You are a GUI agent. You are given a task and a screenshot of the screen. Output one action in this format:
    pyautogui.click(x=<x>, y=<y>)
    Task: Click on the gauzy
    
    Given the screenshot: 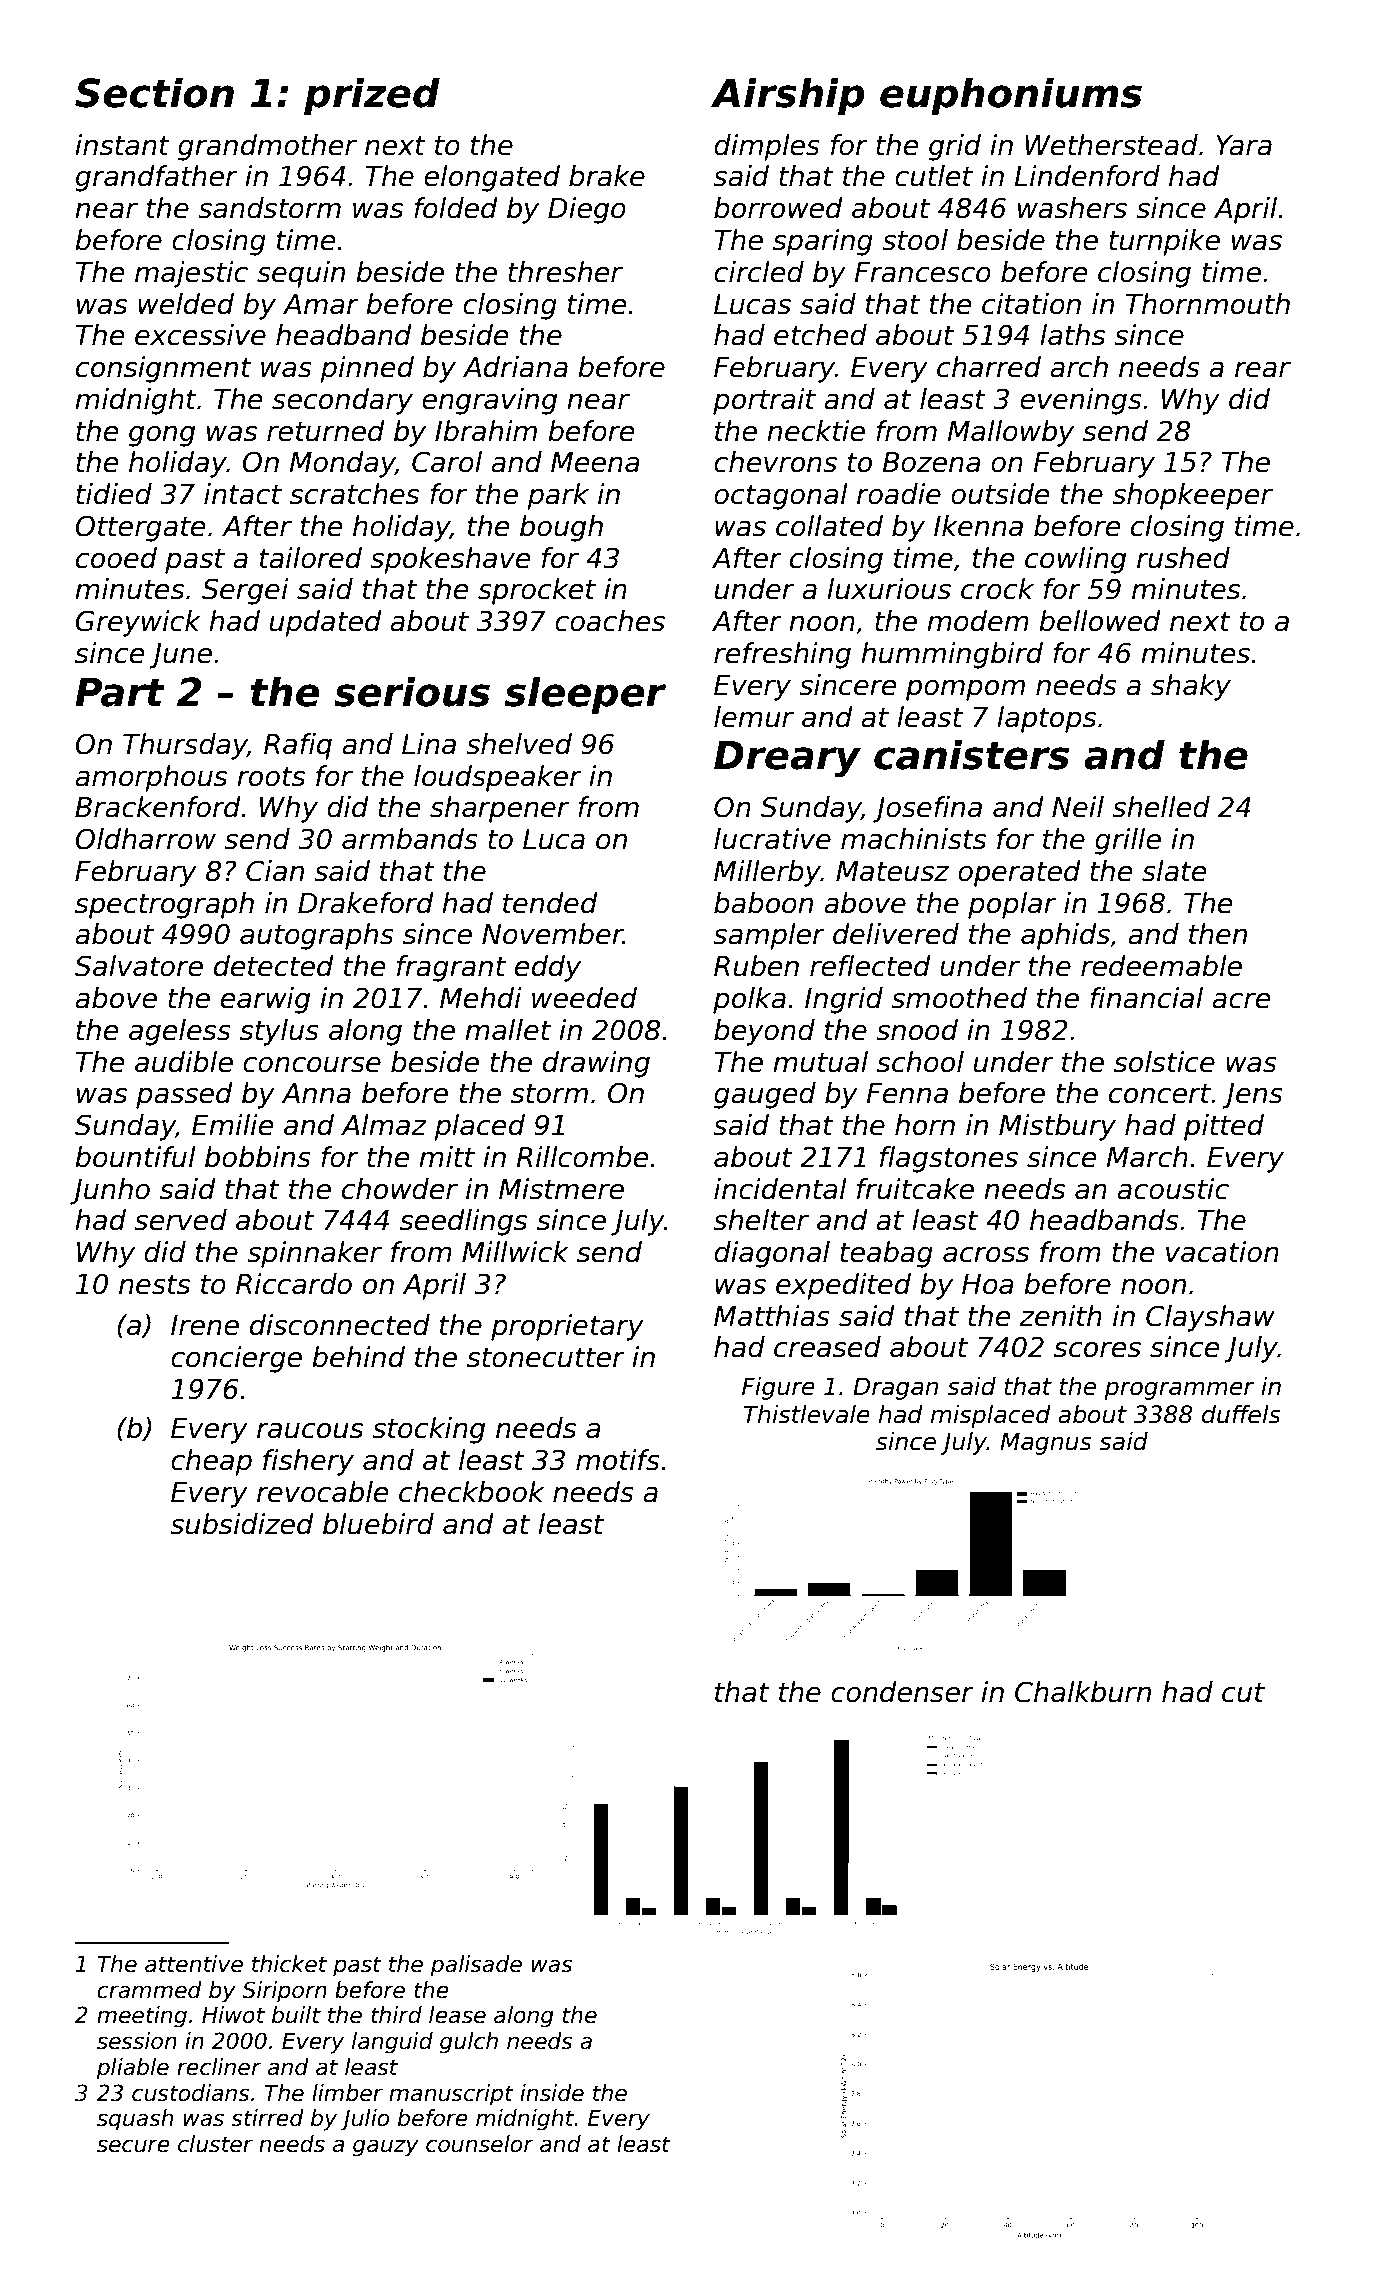 What is the action you would take?
    pyautogui.click(x=386, y=2148)
